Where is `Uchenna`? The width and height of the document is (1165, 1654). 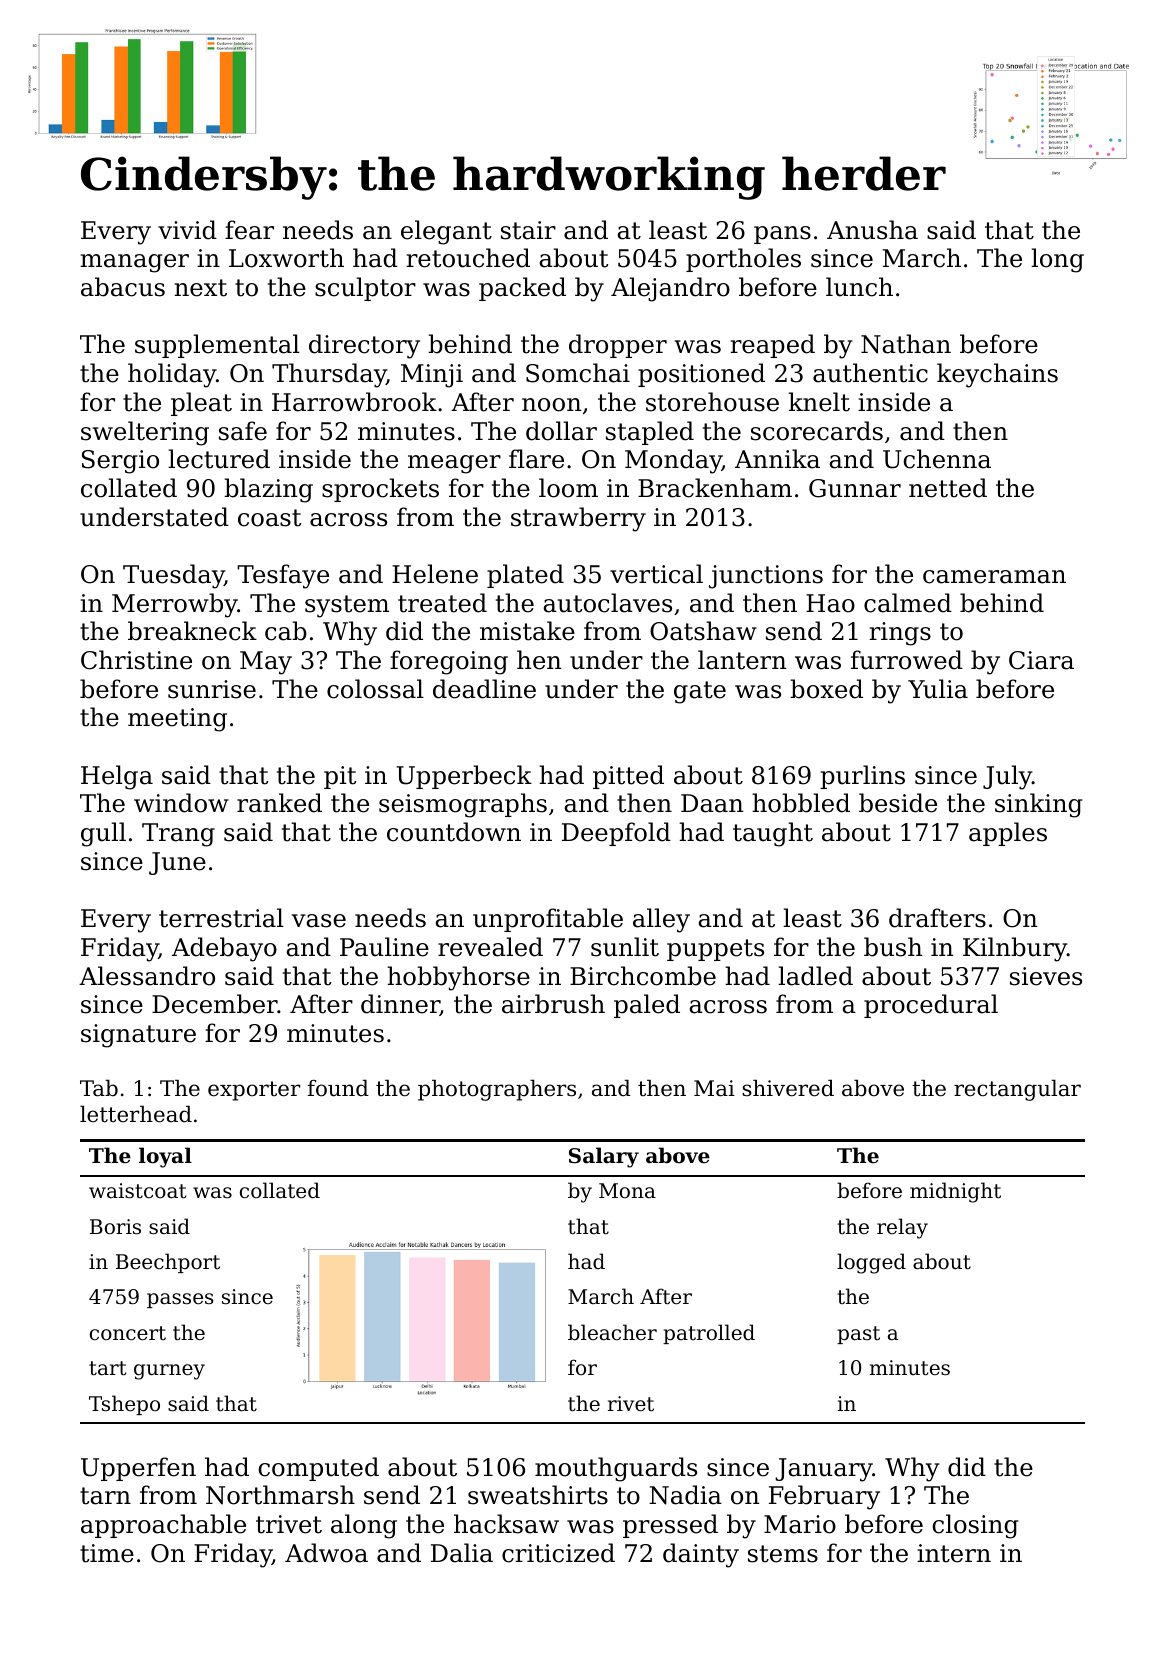 Uchenna is located at coordinates (937, 459).
